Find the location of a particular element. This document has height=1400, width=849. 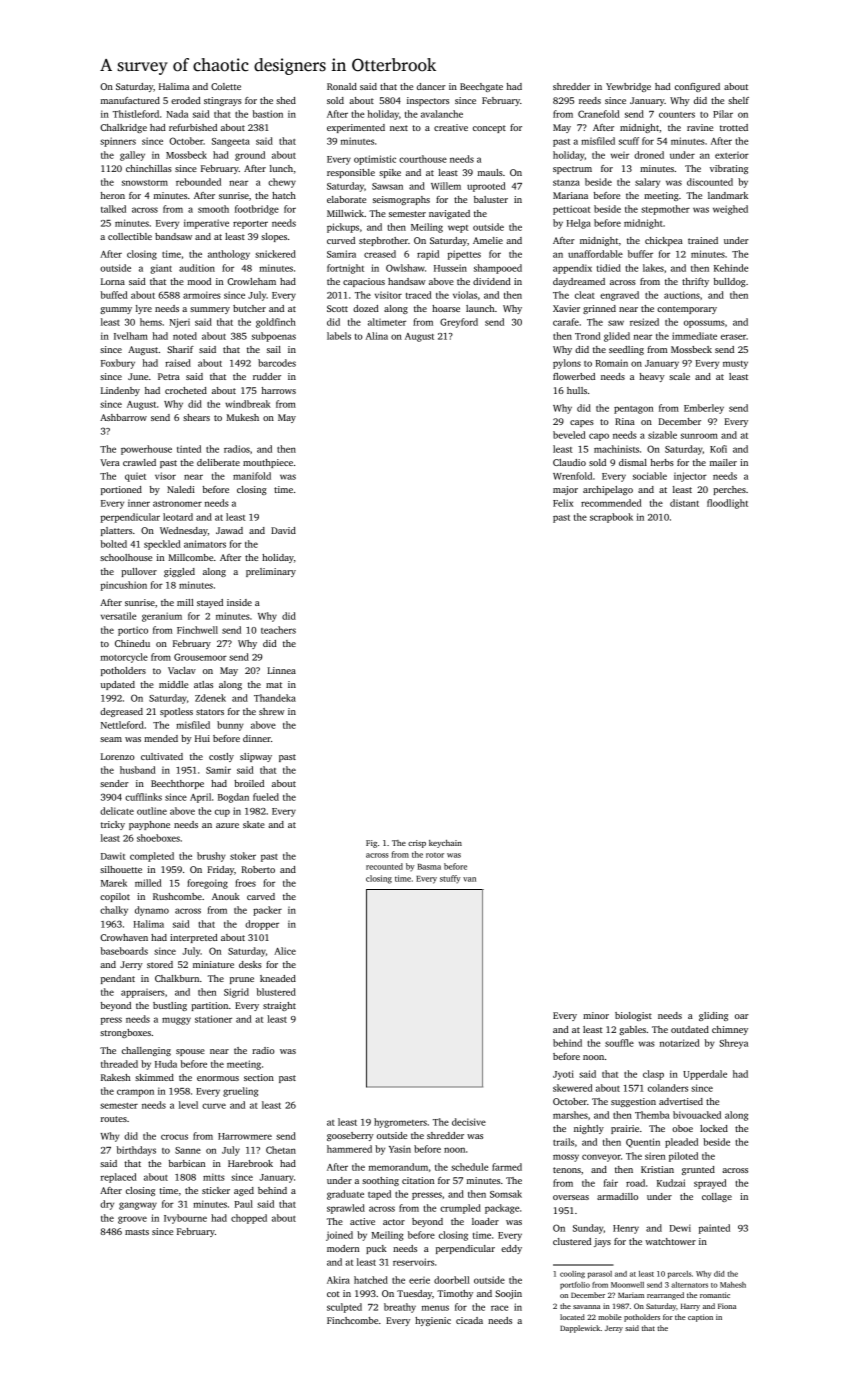

eroded is located at coordinates (186, 100).
